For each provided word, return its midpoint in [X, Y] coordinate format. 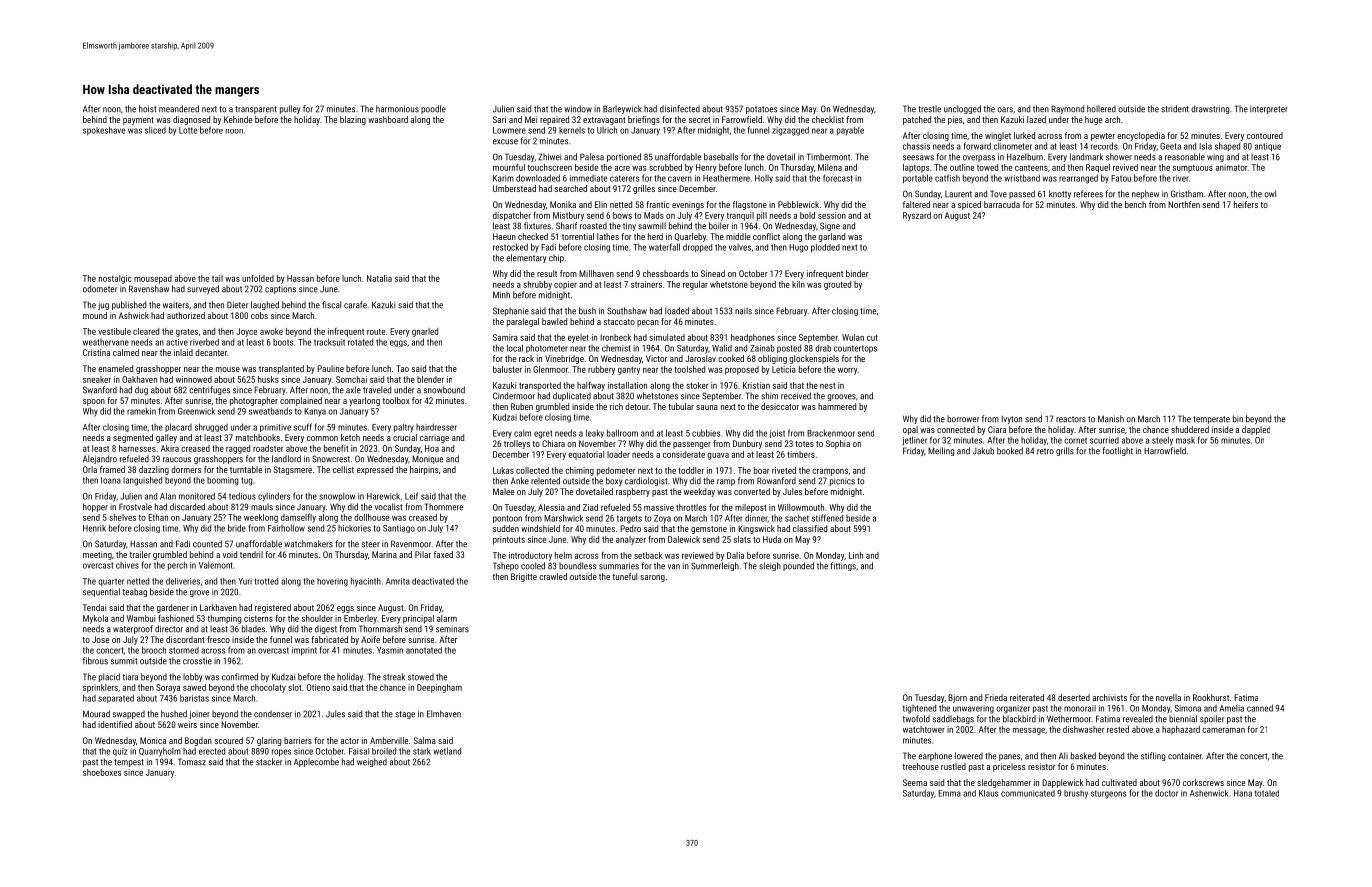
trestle [929, 109]
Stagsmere [292, 470]
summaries [619, 566]
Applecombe [316, 762]
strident [1175, 109]
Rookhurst [1211, 697]
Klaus [988, 793]
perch [177, 565]
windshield [540, 528]
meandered [179, 109]
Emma [949, 793]
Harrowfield [1165, 451]
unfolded [258, 278]
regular [695, 285]
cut [872, 337]
